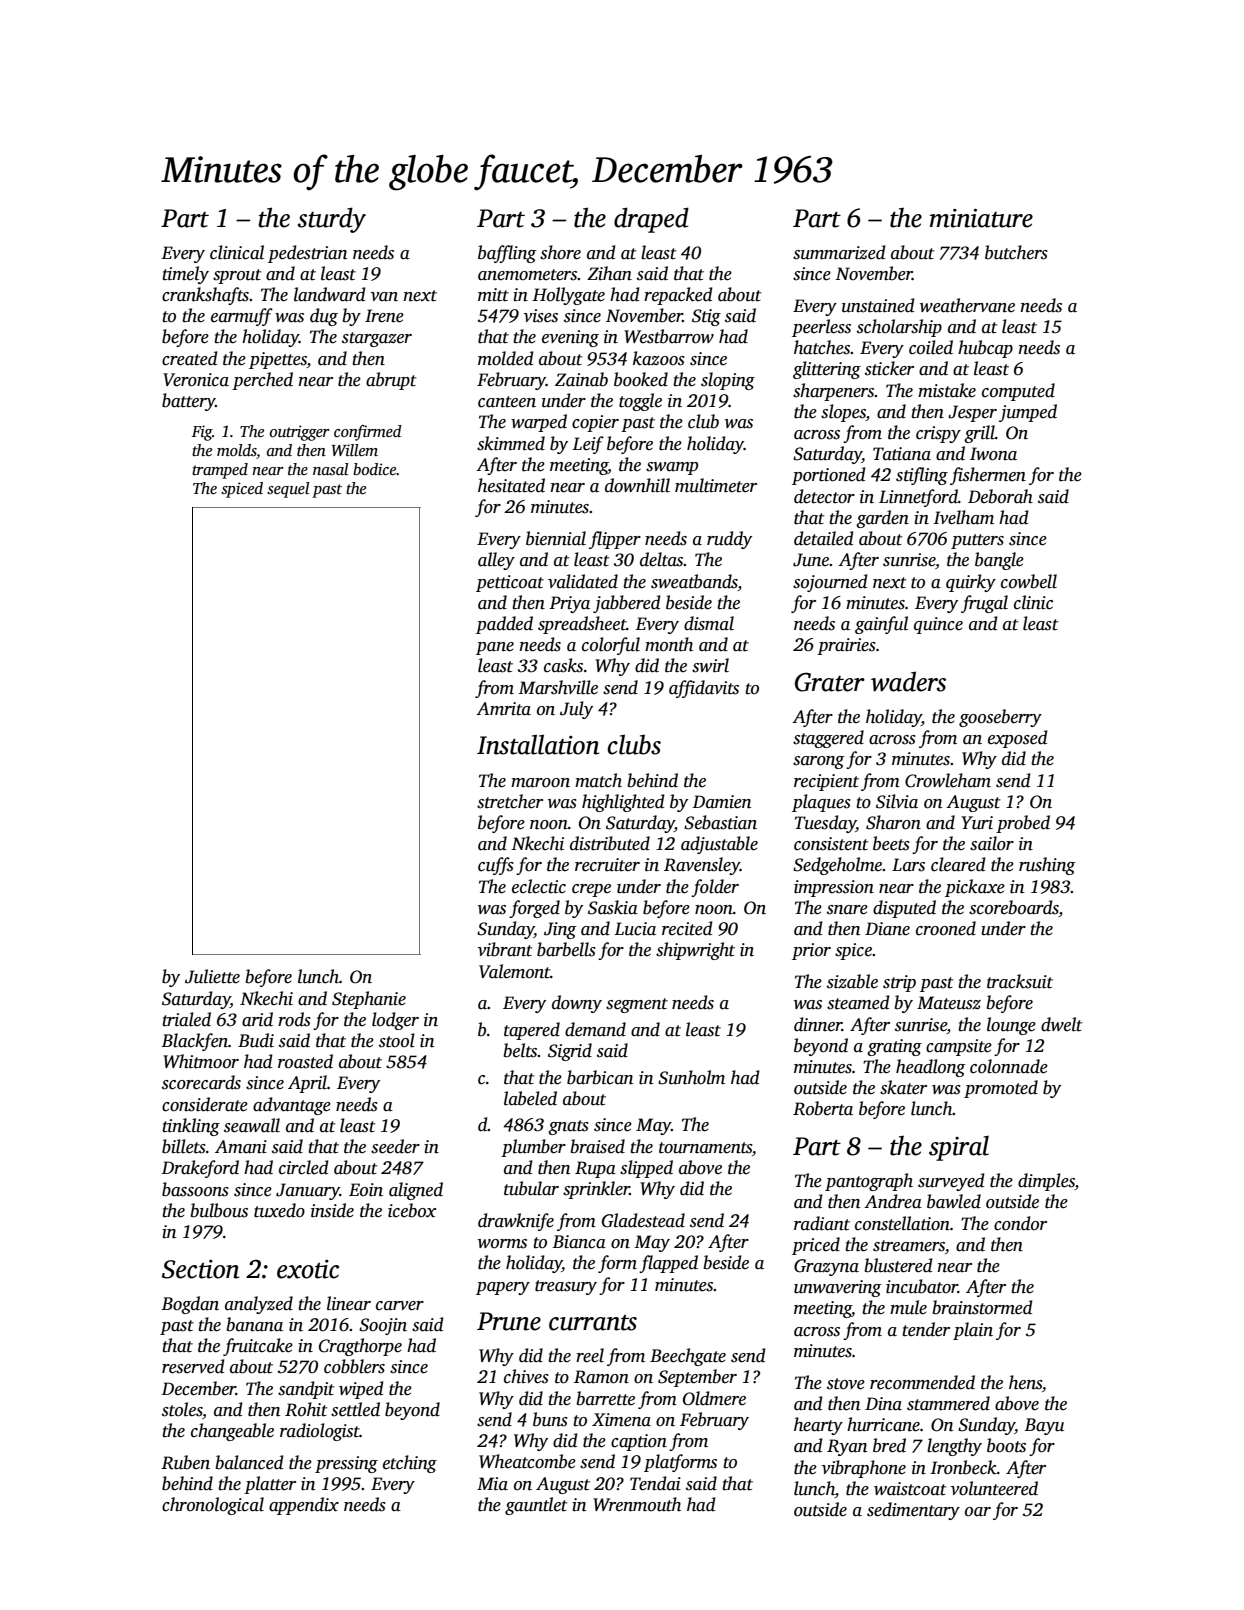 The image size is (1244, 1610). I want to click on dinner, so click(818, 1024).
